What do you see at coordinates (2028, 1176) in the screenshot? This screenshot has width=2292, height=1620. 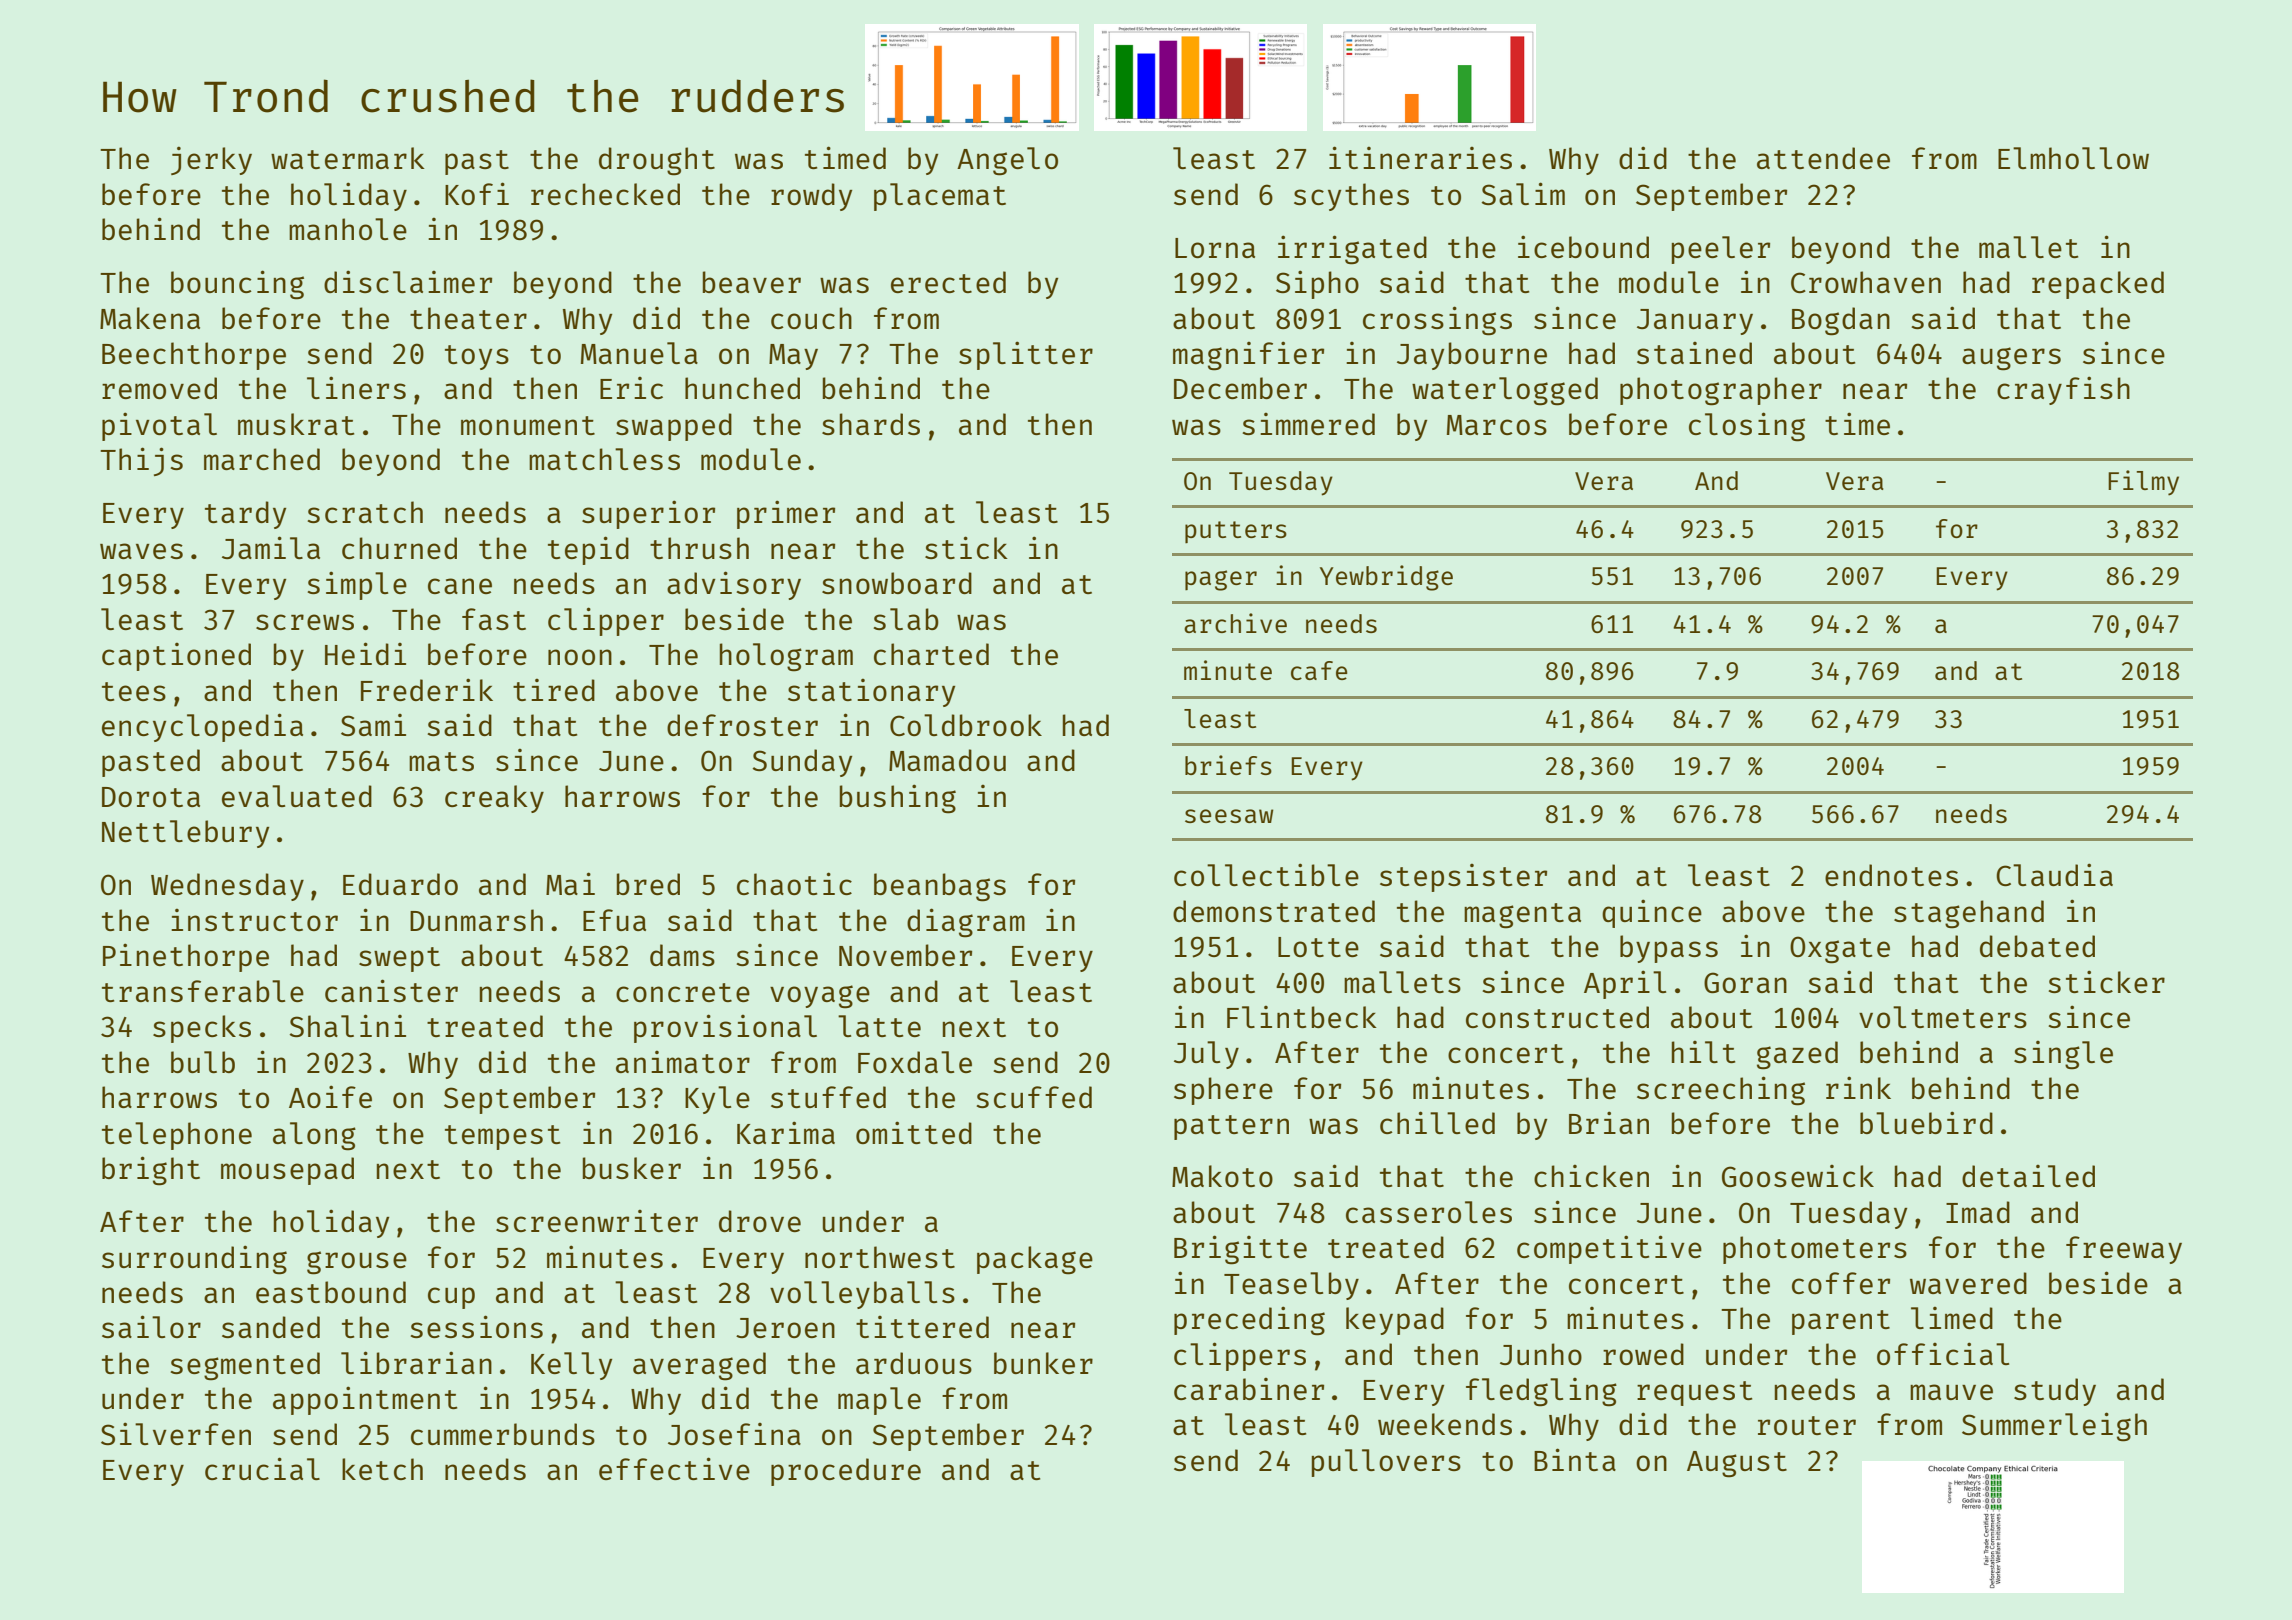 I see `detailed` at bounding box center [2028, 1176].
